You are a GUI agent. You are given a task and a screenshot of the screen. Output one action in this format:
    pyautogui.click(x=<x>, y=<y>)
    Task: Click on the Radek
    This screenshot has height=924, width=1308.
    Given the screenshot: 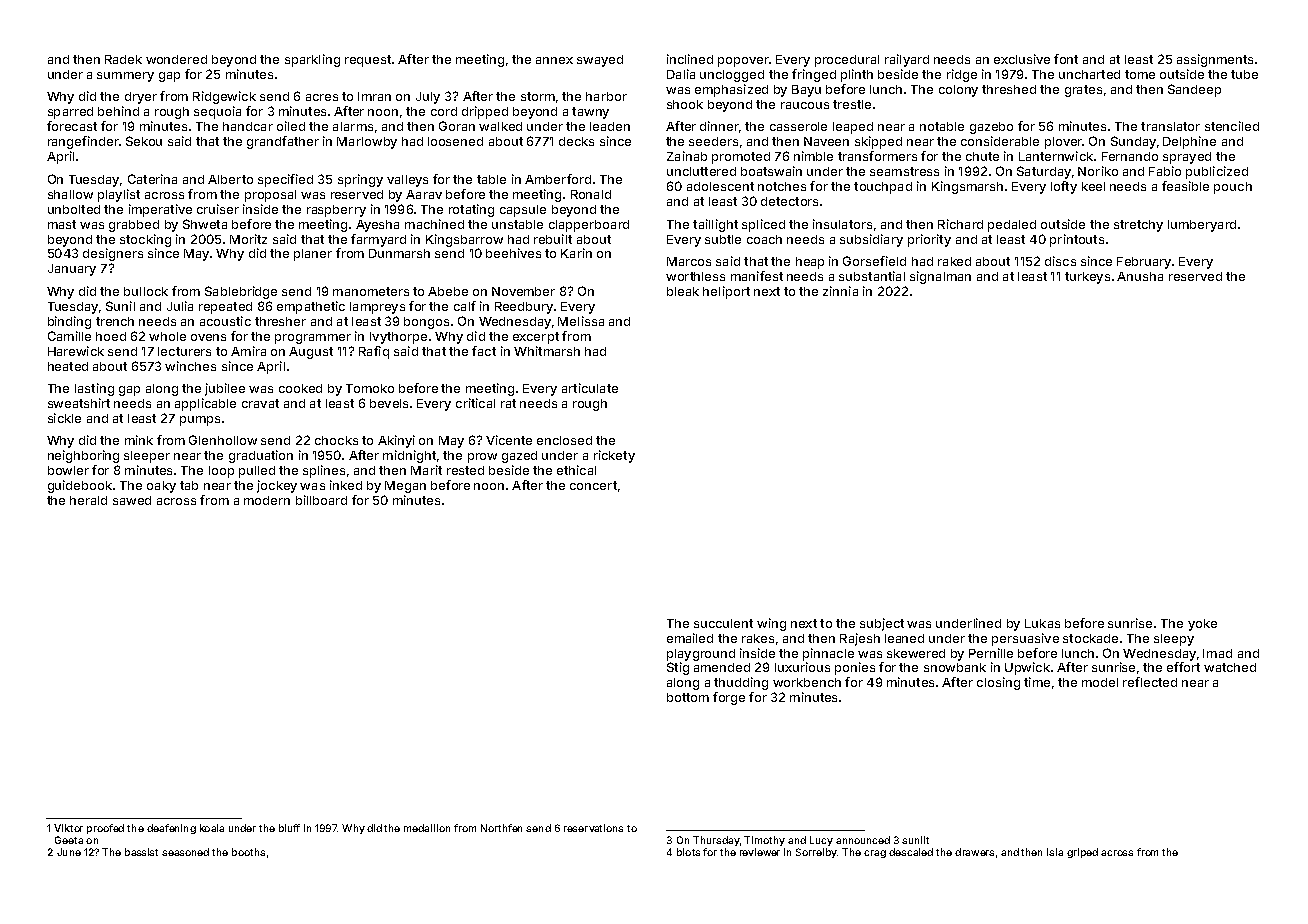 What is the action you would take?
    pyautogui.click(x=123, y=59)
